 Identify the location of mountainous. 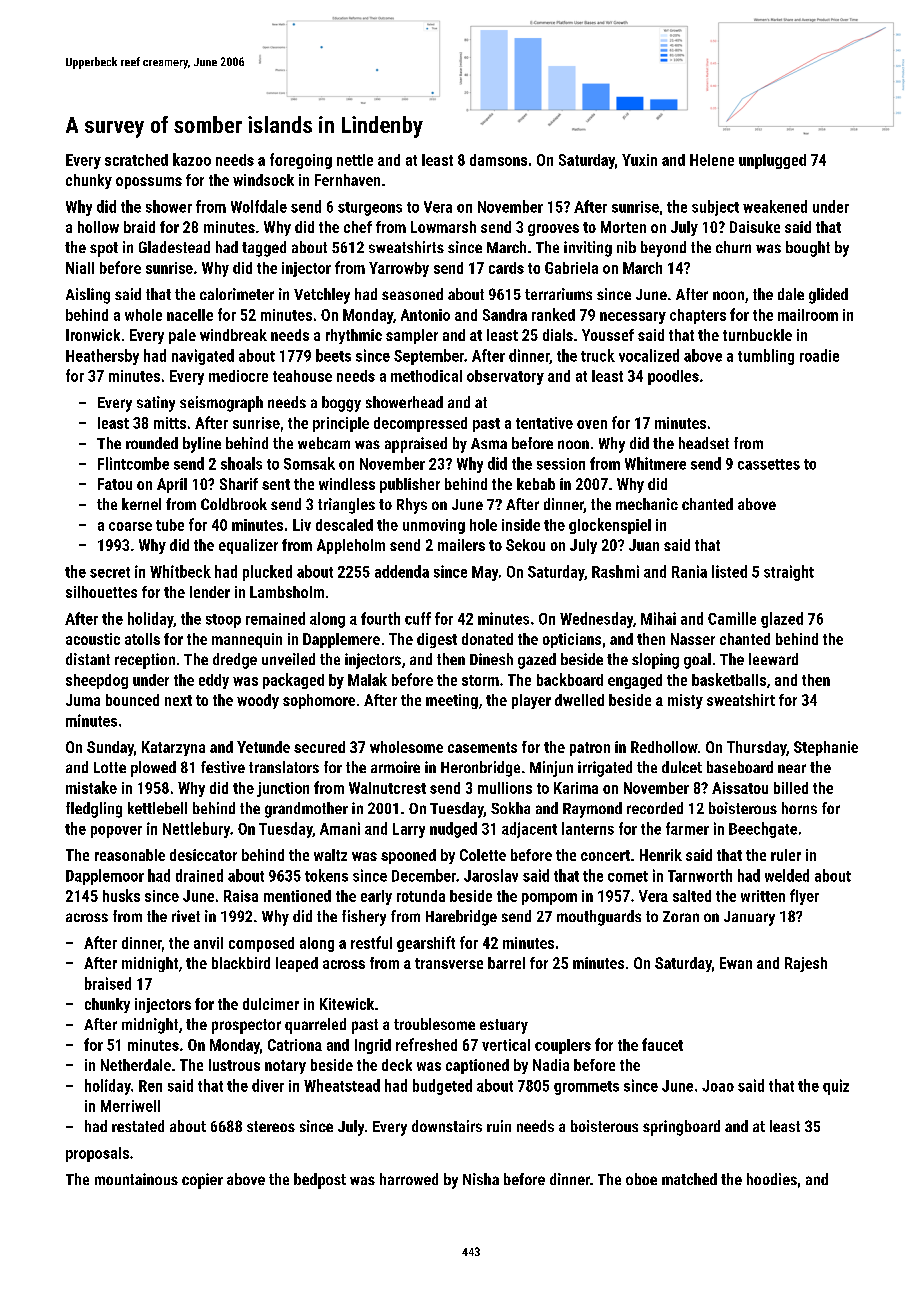
(136, 1179).
